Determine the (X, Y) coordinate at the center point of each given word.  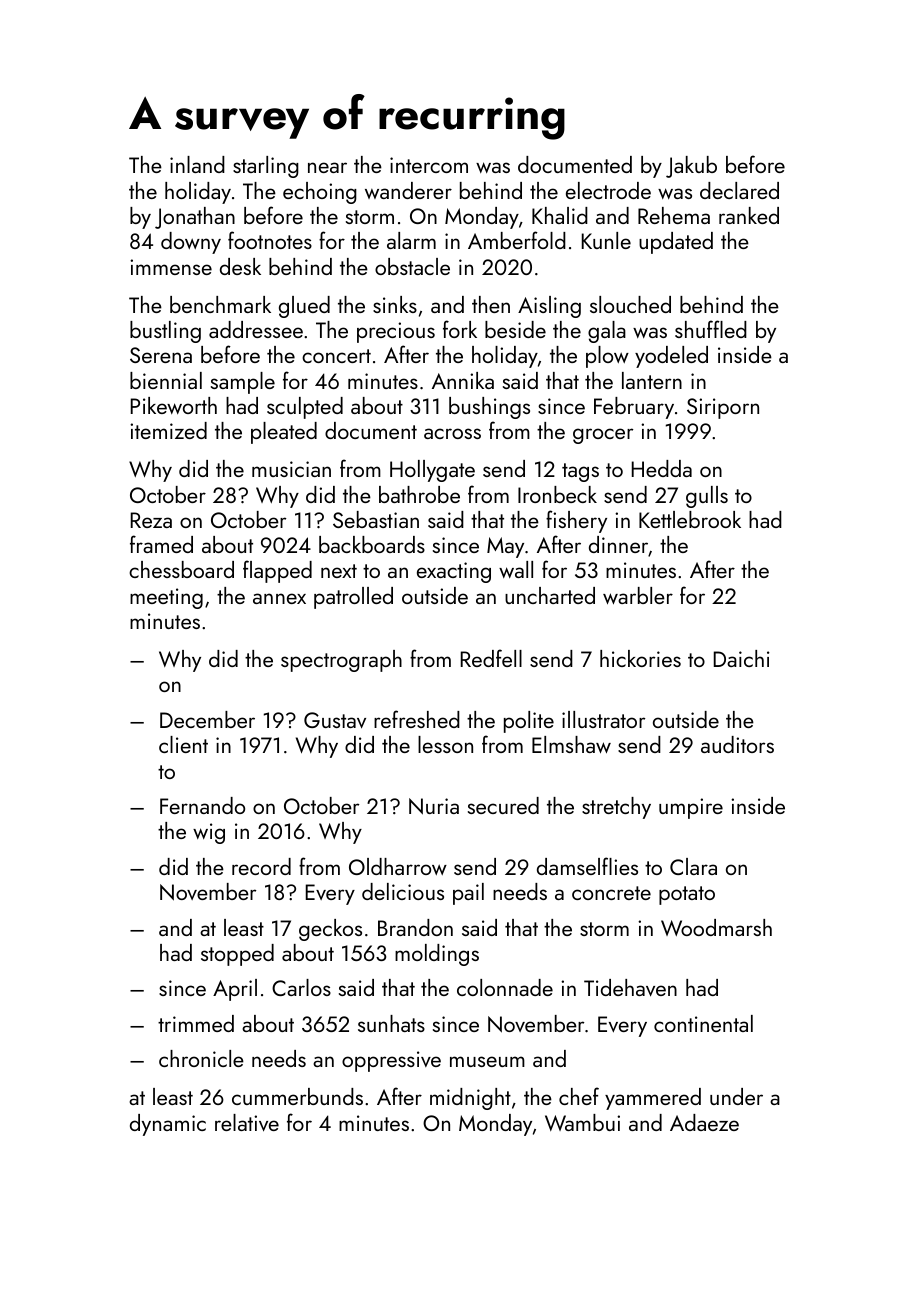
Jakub (691, 167)
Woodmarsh (716, 927)
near (327, 167)
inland (197, 164)
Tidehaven (630, 988)
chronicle (201, 1058)
